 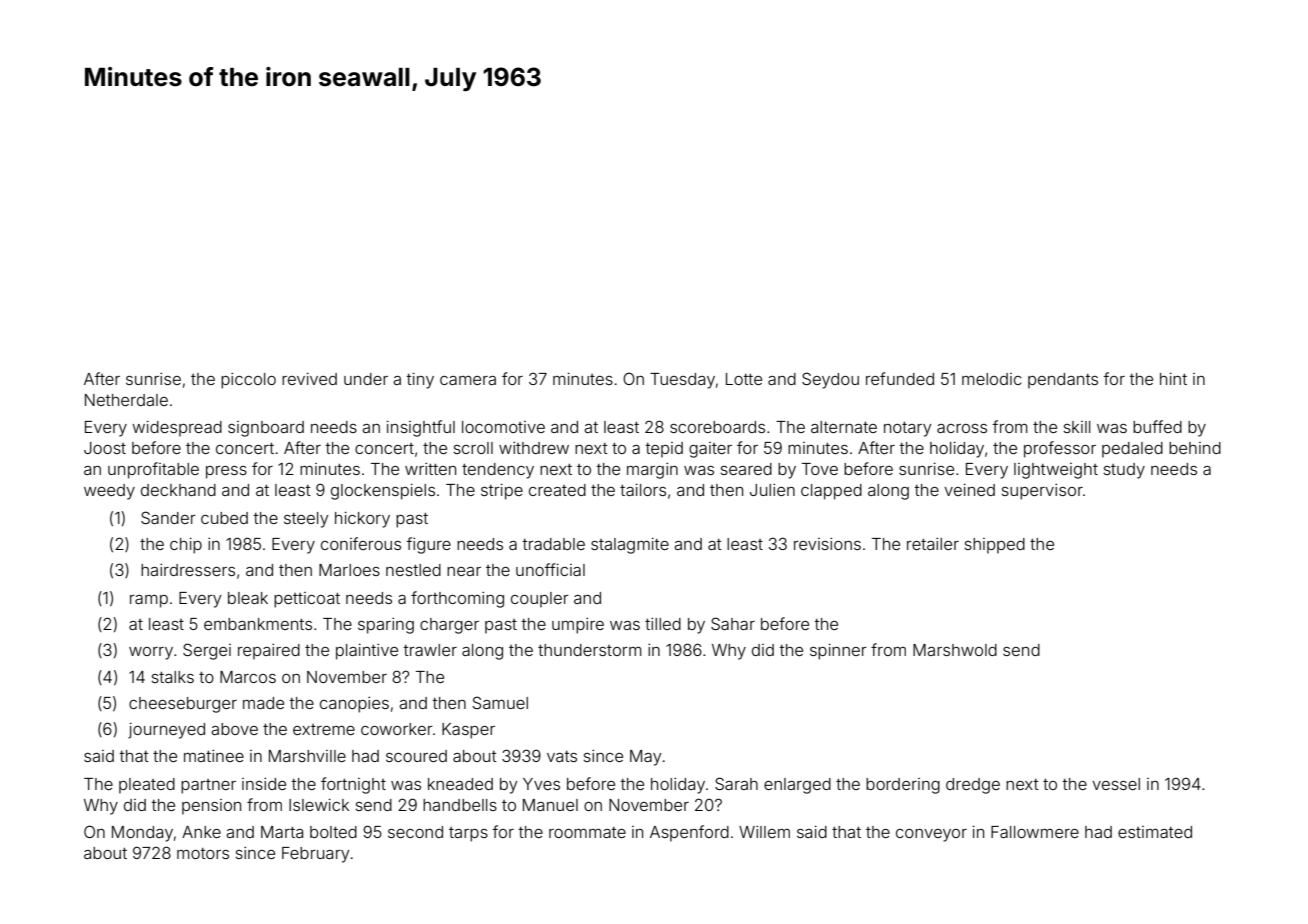 What do you see at coordinates (468, 380) in the screenshot?
I see `camera` at bounding box center [468, 380].
